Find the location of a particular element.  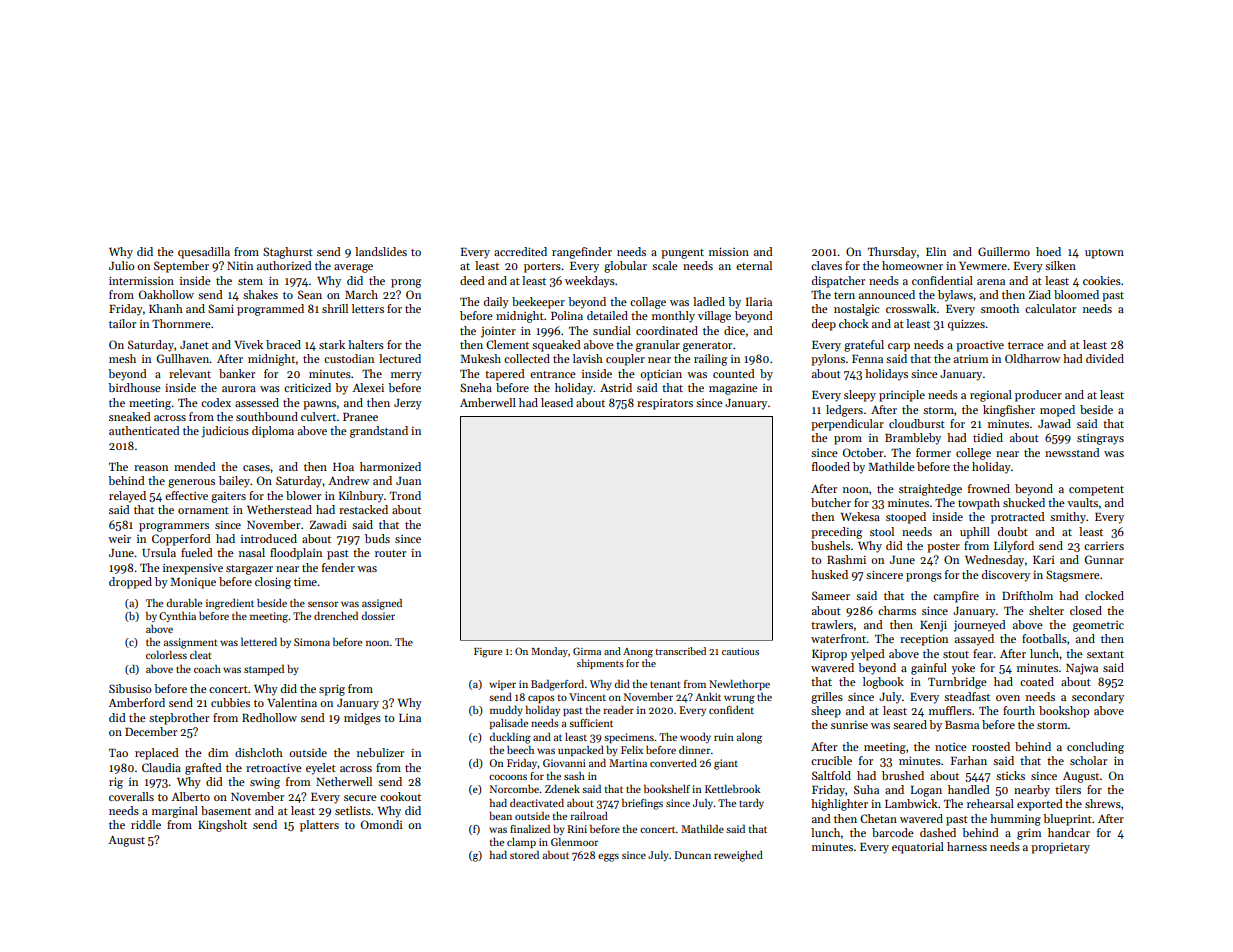

Staghurst is located at coordinates (288, 253).
